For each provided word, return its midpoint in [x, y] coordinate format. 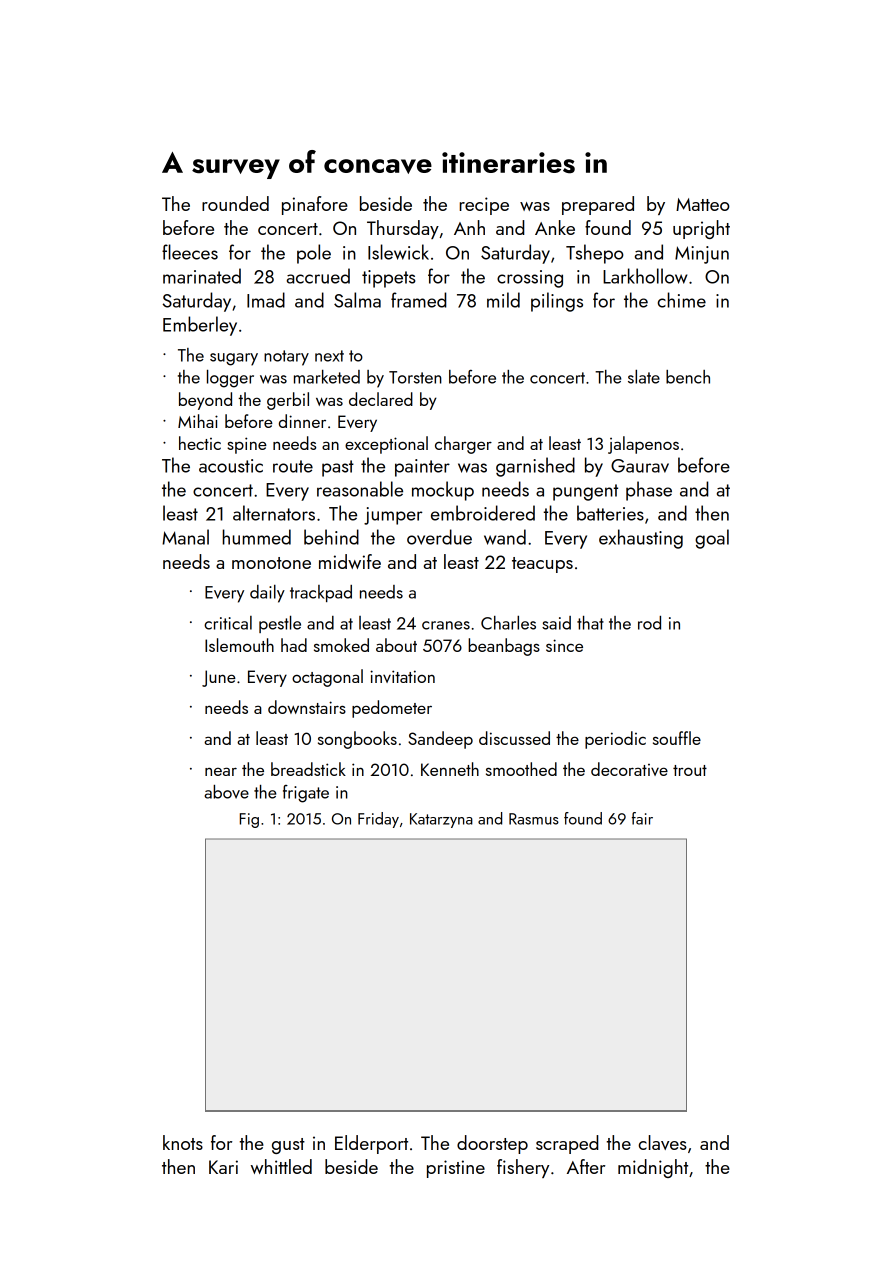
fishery [523, 1168]
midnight [653, 1168]
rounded [235, 203]
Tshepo [595, 254]
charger [463, 445]
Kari [223, 1167]
